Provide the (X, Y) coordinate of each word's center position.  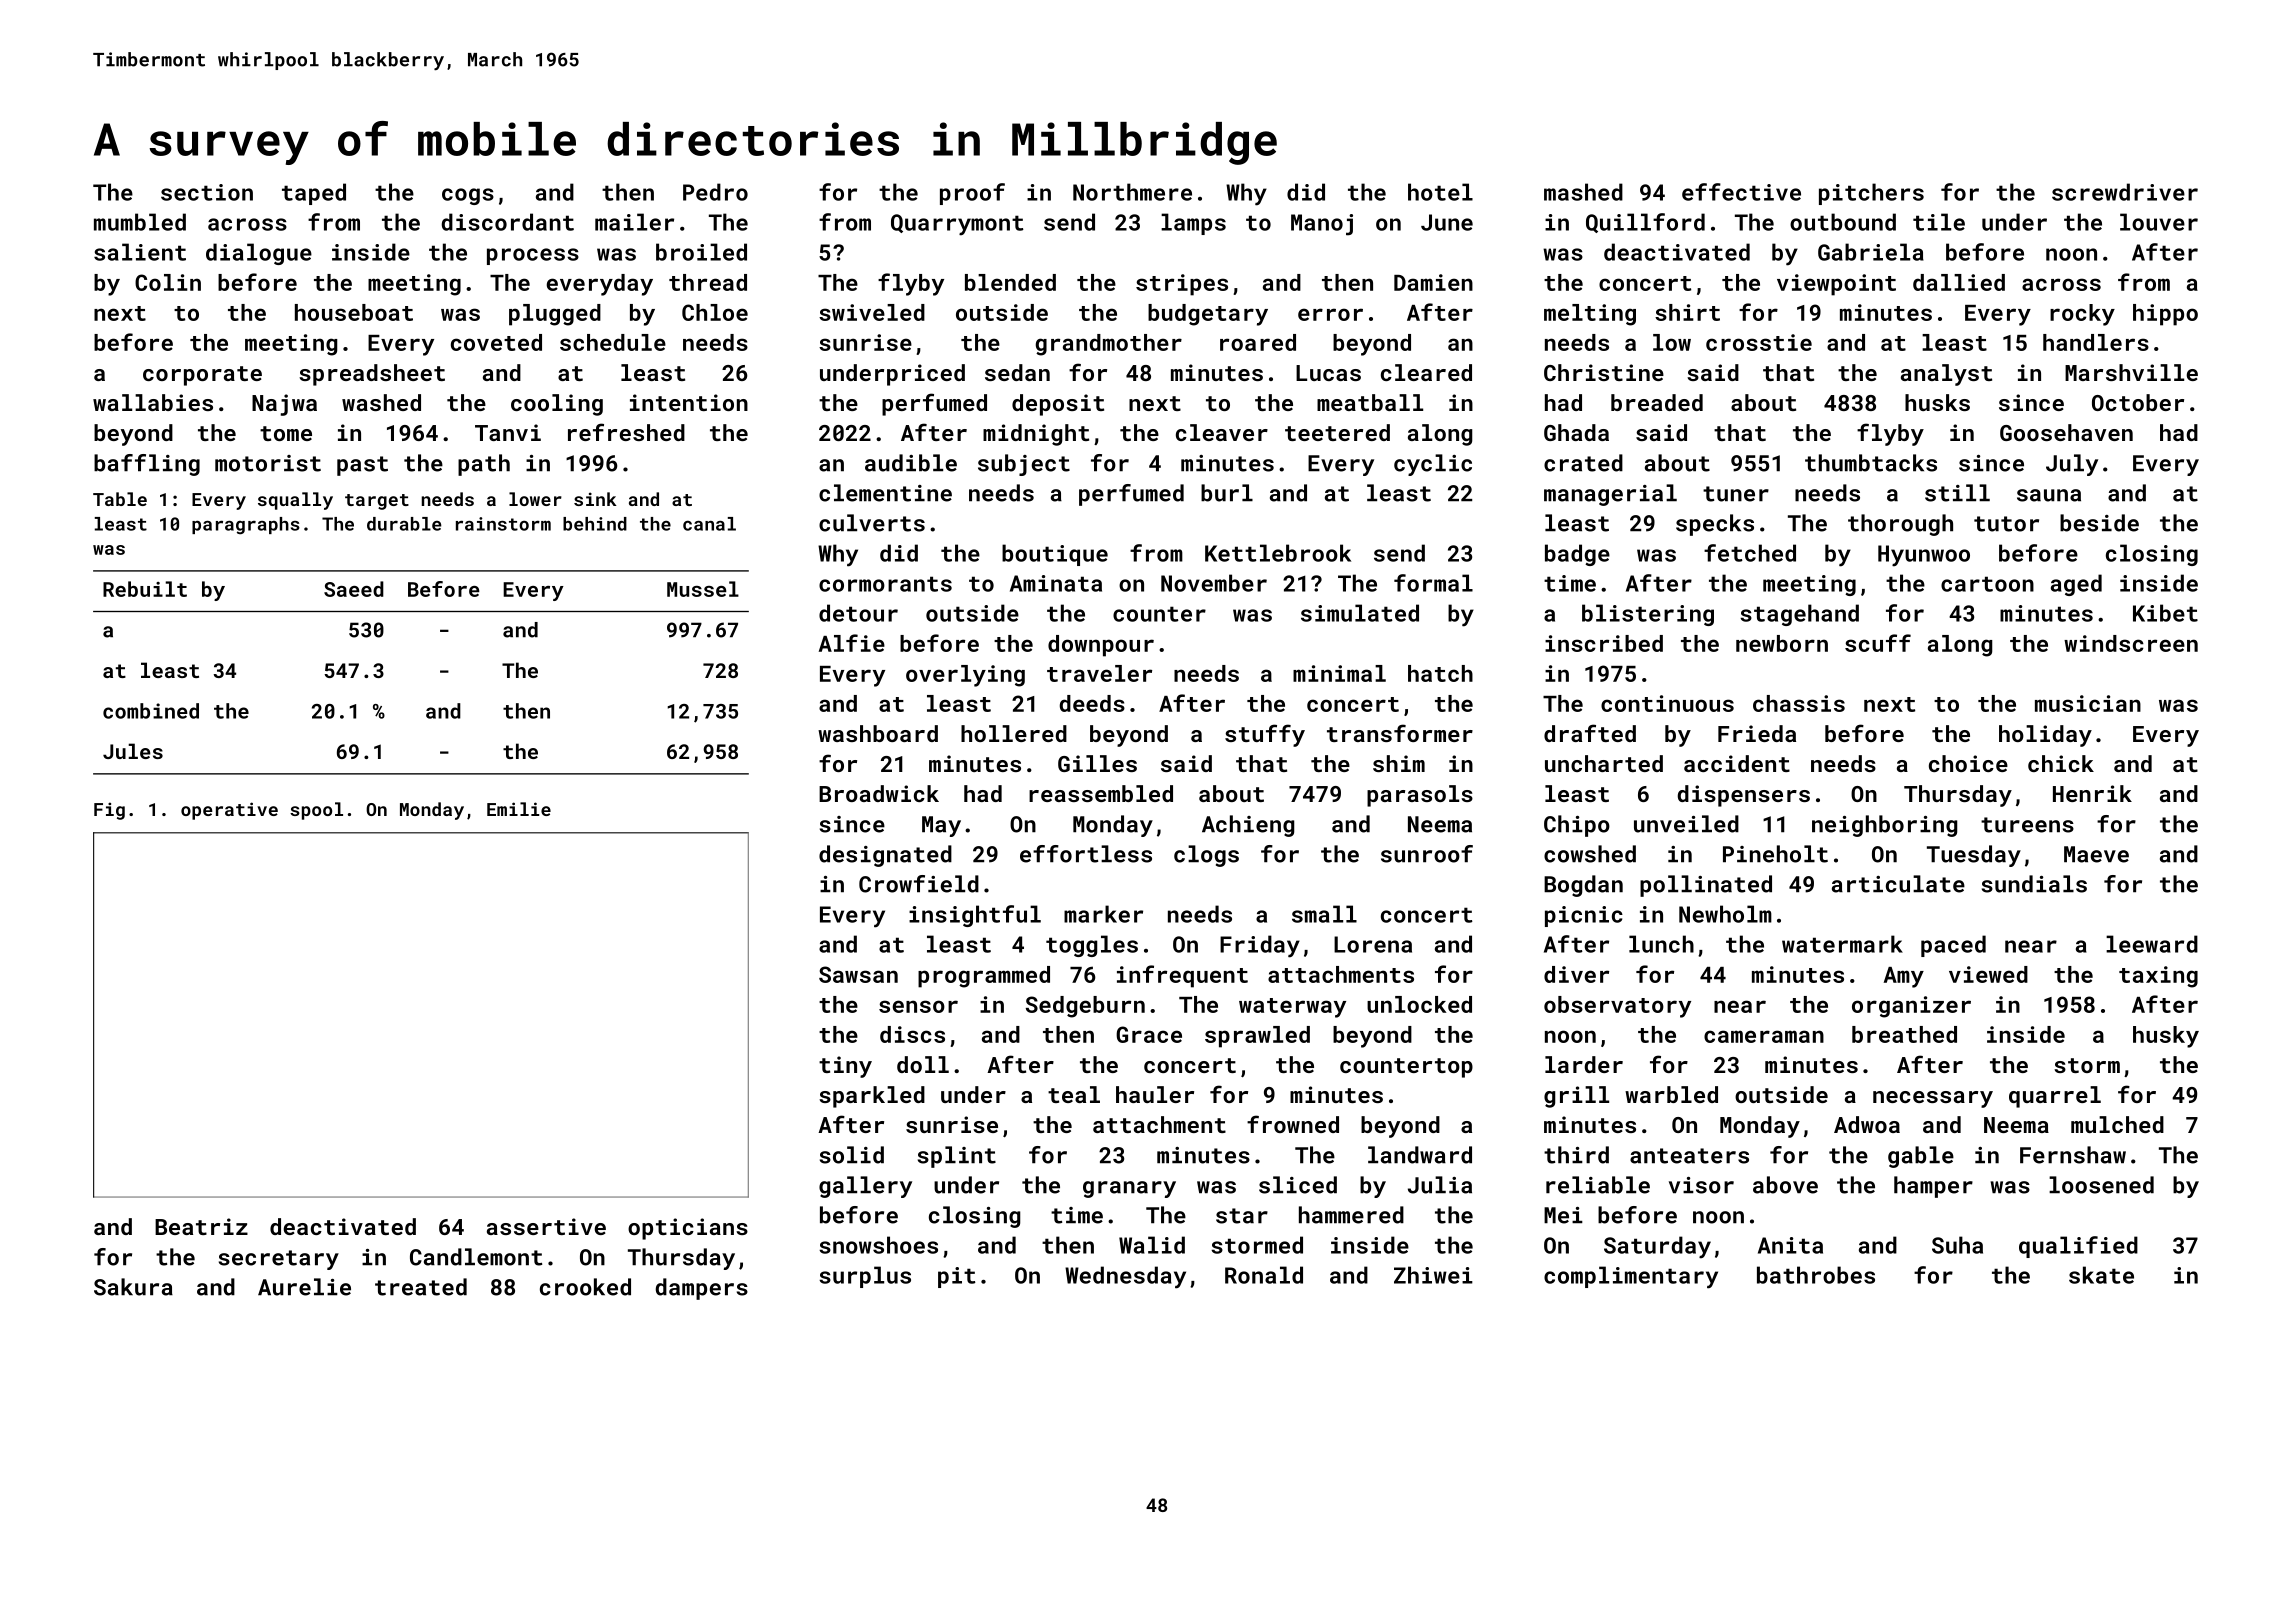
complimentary (1631, 1277)
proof (972, 194)
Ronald (1264, 1275)
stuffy (1265, 735)
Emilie (519, 809)
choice (1968, 763)
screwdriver (2125, 192)
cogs (468, 196)
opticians (688, 1229)
